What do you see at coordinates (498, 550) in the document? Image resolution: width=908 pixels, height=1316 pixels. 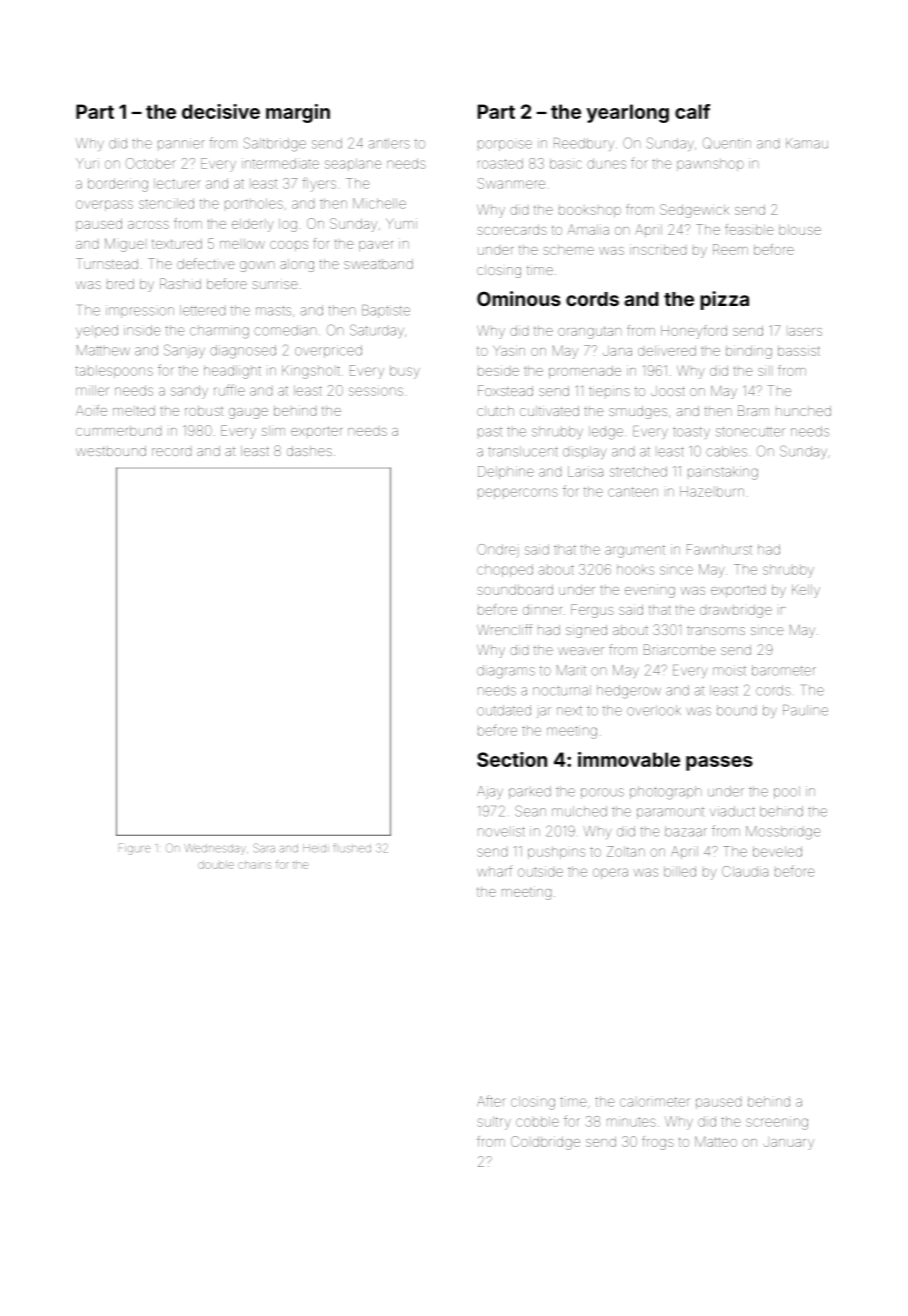 I see `Ondrej` at bounding box center [498, 550].
